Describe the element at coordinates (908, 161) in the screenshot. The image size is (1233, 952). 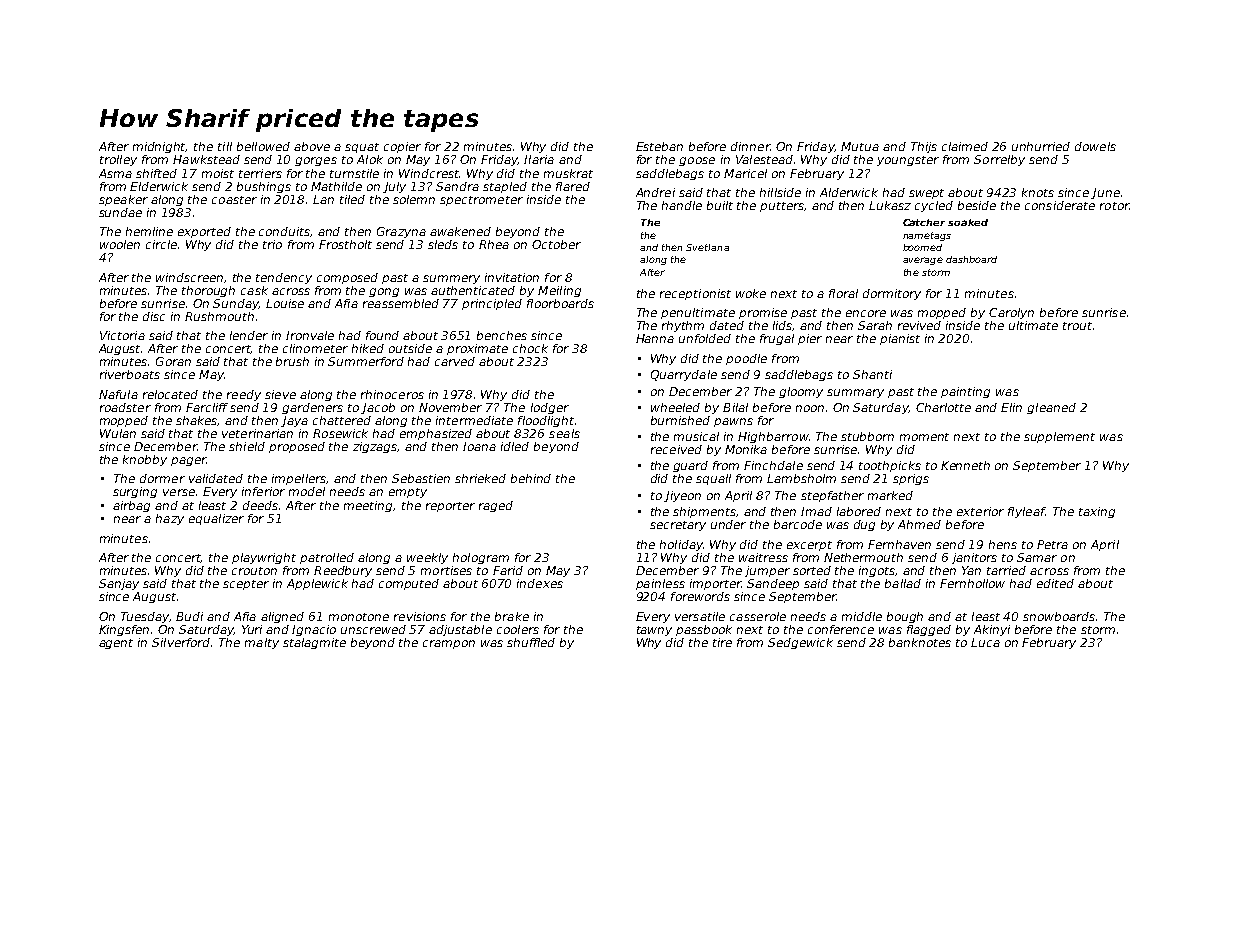
I see `youngster` at that location.
